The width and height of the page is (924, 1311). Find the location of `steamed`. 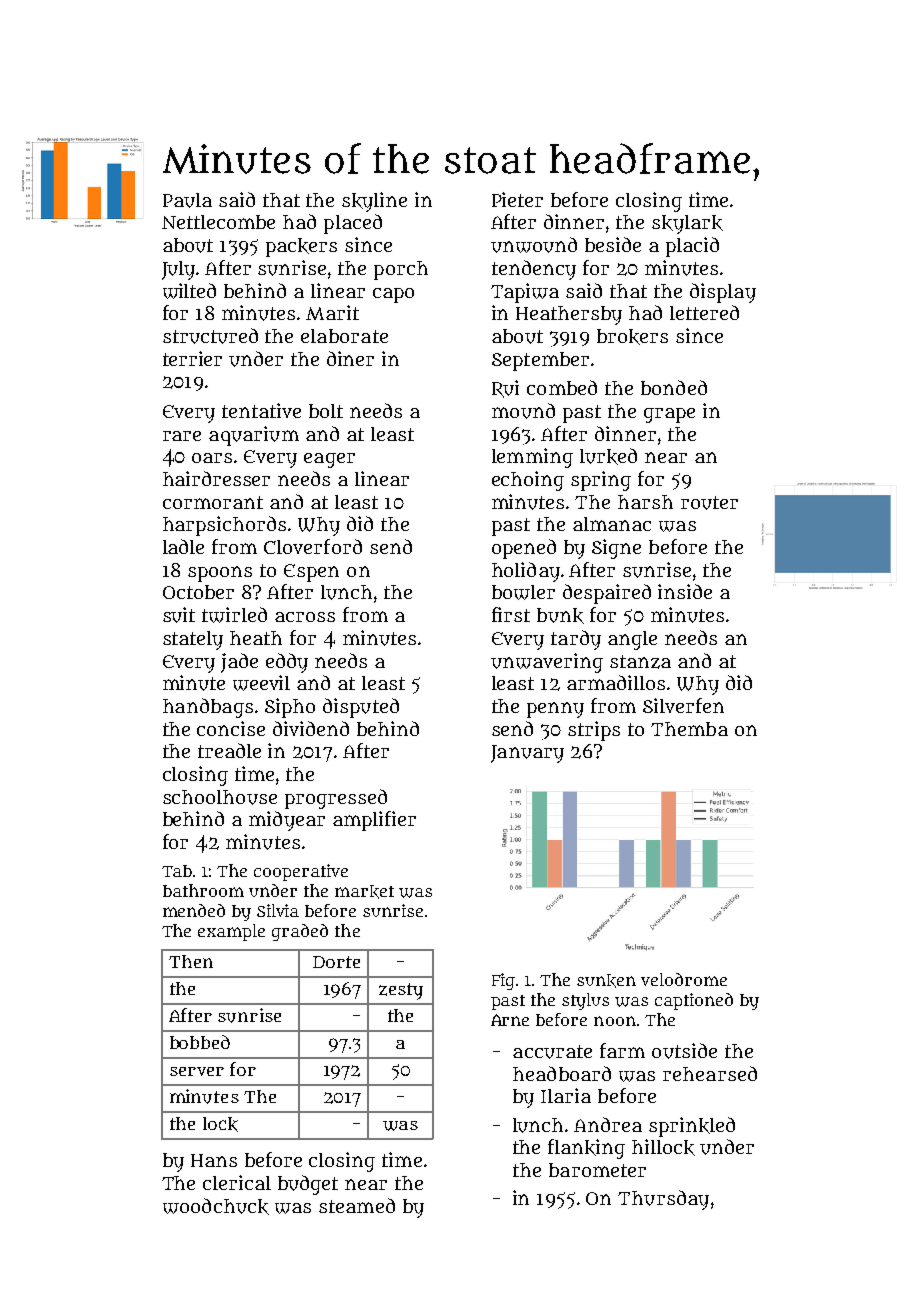

steamed is located at coordinates (357, 1205).
